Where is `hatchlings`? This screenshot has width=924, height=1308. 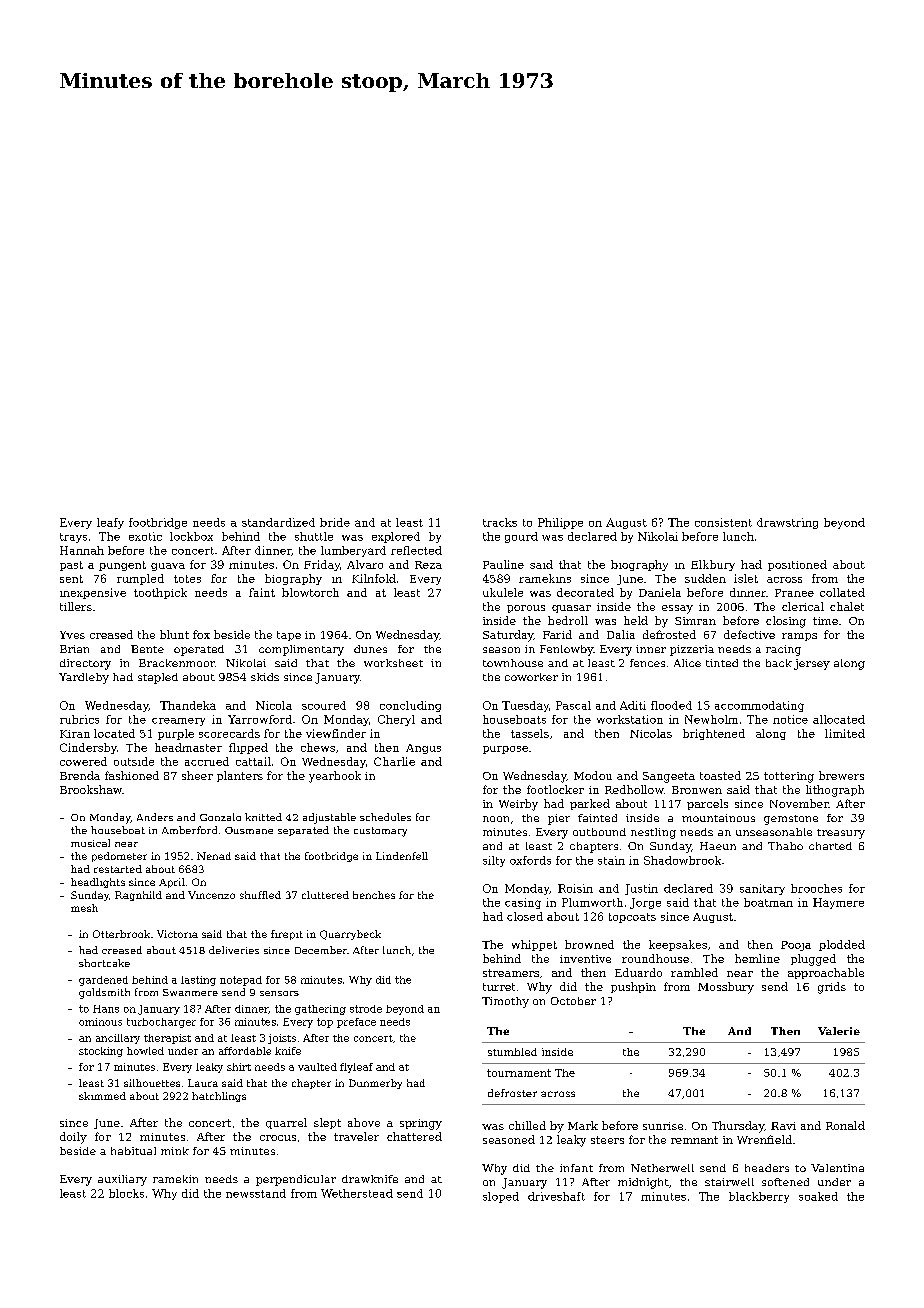
hatchlings is located at coordinates (219, 1097).
